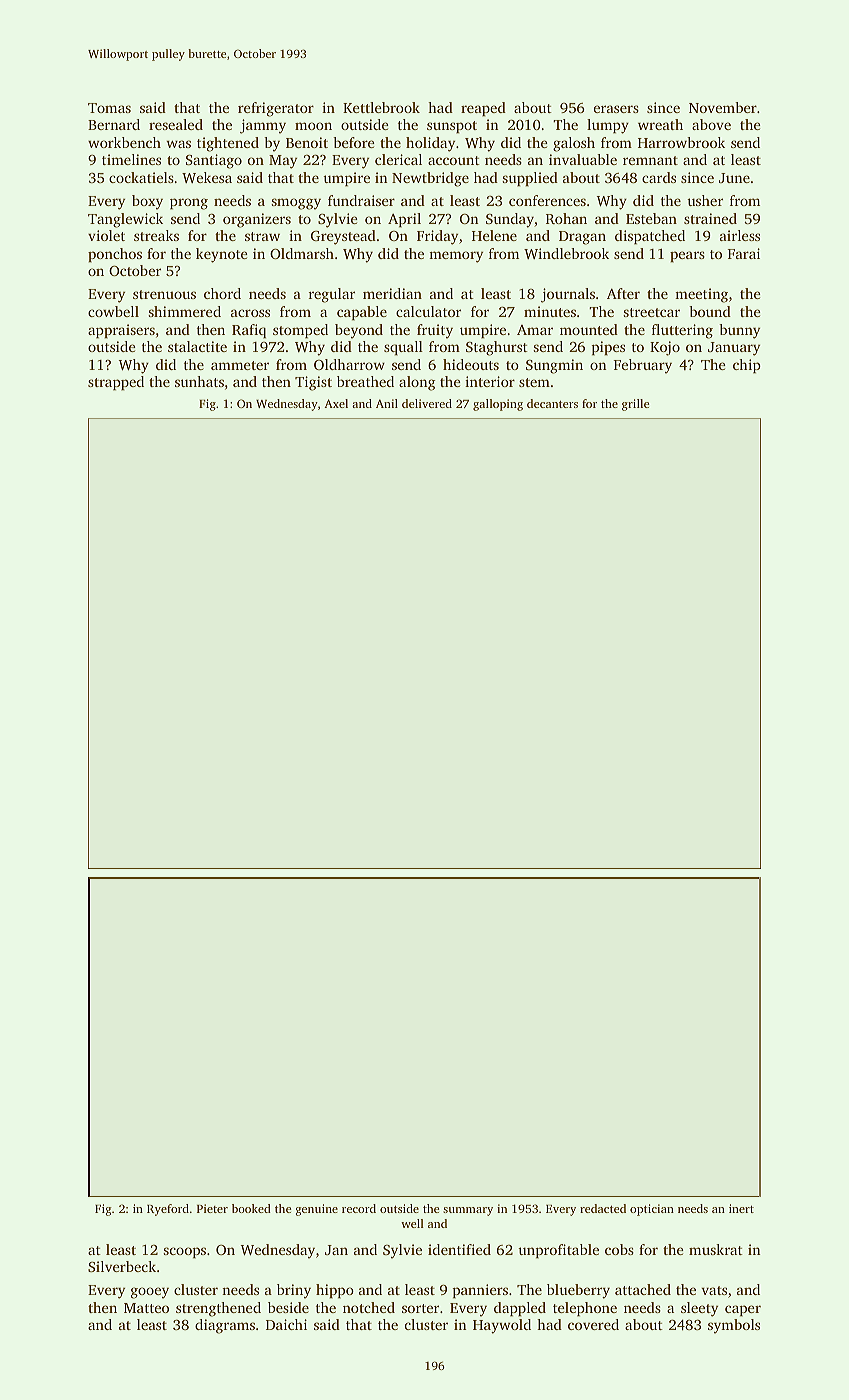 Image resolution: width=849 pixels, height=1400 pixels. What do you see at coordinates (317, 1210) in the page?
I see `genuine` at bounding box center [317, 1210].
